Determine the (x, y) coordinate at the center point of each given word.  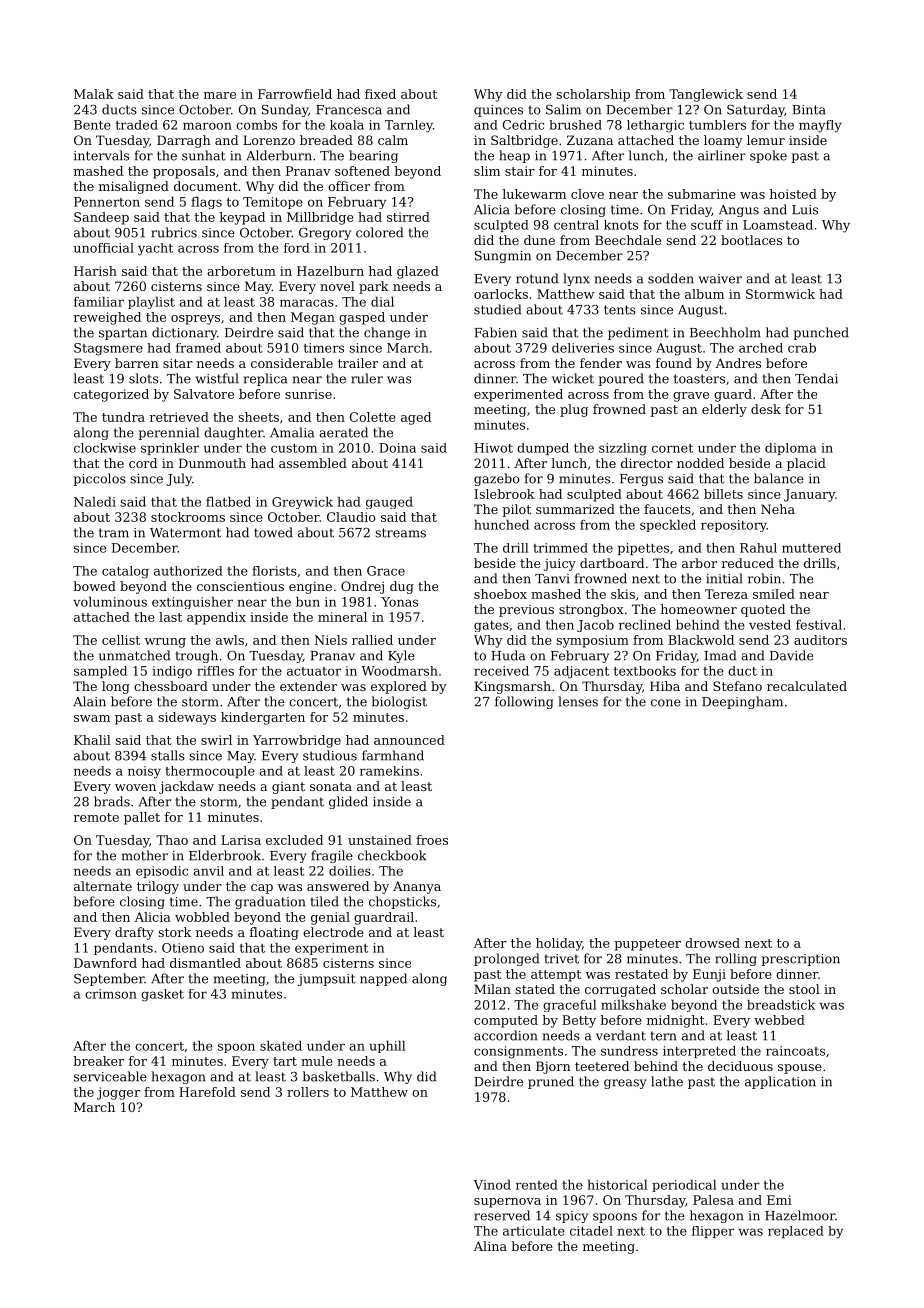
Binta (809, 110)
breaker (99, 1061)
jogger (118, 1093)
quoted (763, 610)
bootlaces (751, 240)
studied (497, 309)
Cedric (523, 125)
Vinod (492, 1185)
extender (308, 686)
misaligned (134, 187)
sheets (258, 417)
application (780, 1082)
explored (399, 687)
